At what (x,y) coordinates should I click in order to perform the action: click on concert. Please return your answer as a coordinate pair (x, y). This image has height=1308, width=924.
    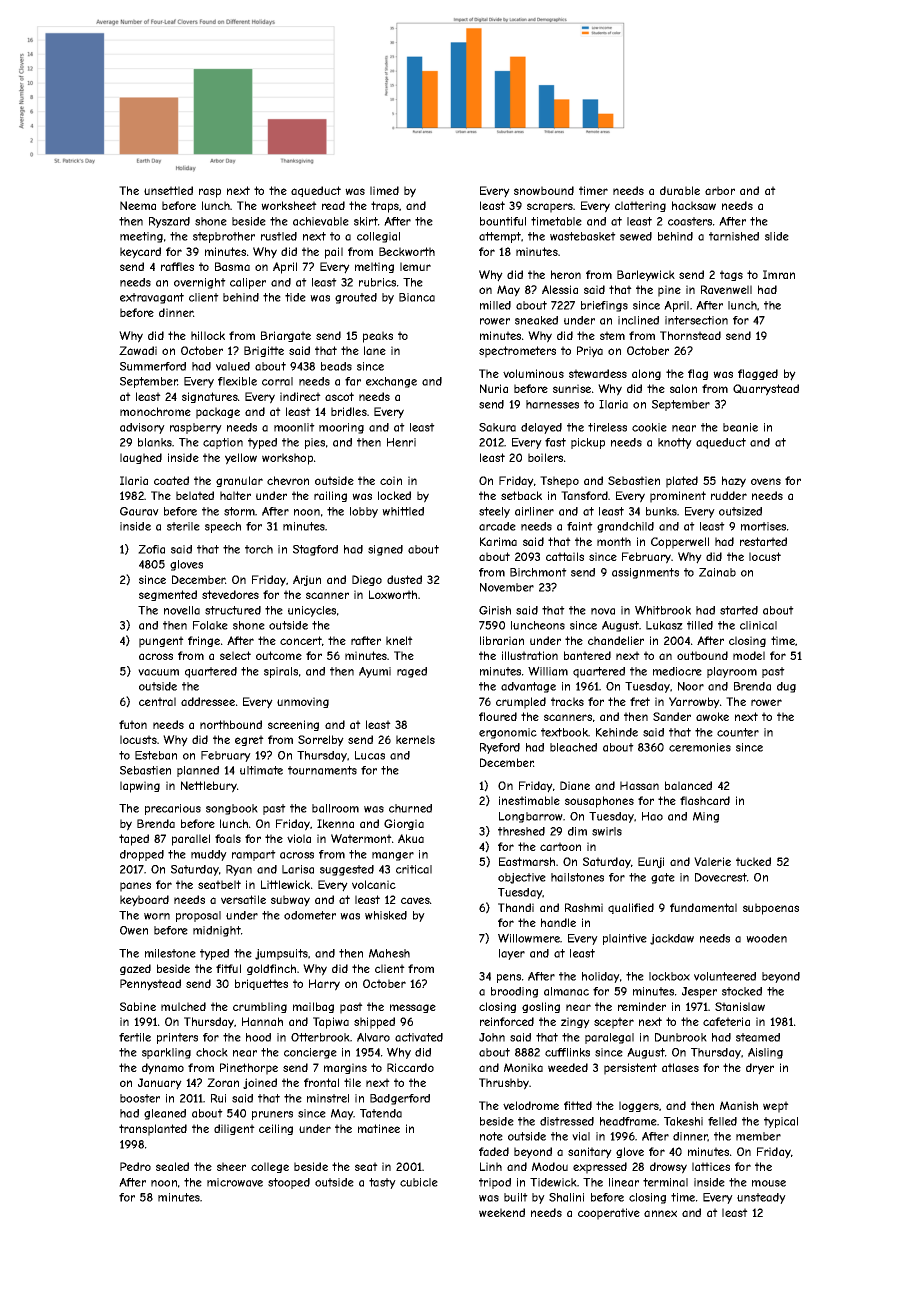
    Looking at the image, I should click on (301, 640).
